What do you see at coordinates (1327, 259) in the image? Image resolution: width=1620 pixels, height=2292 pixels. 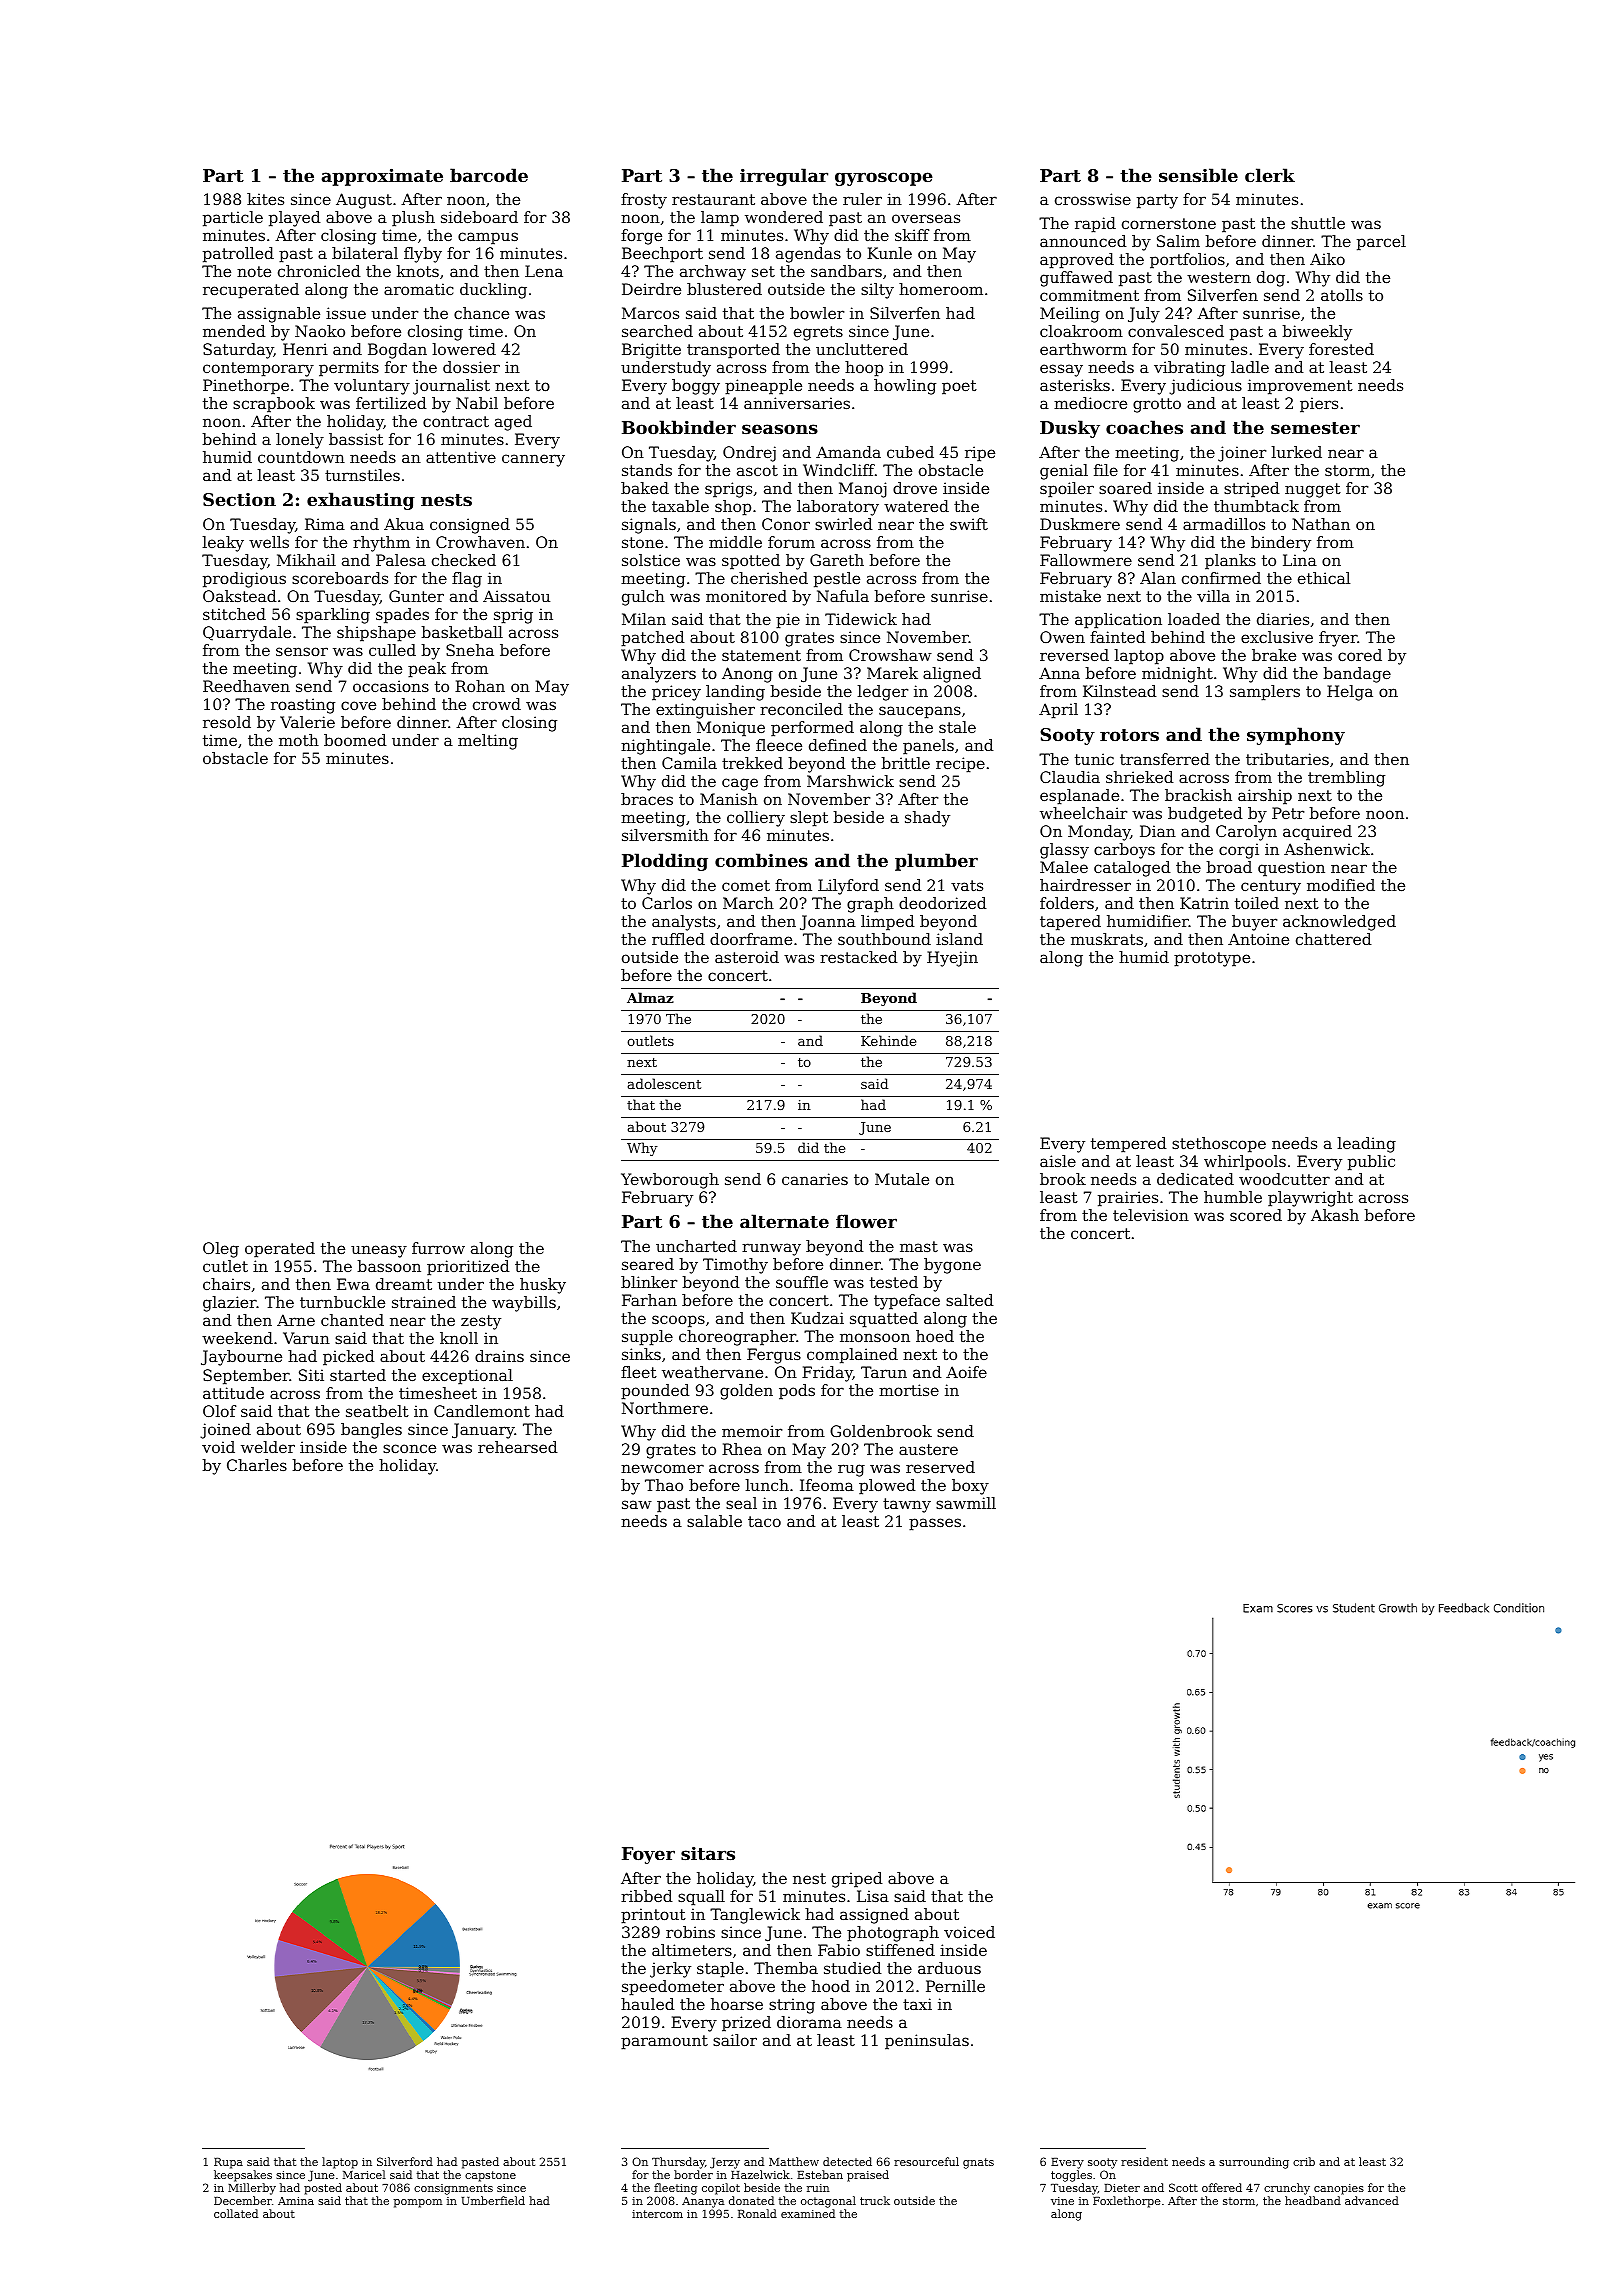 I see `Aiko` at bounding box center [1327, 259].
